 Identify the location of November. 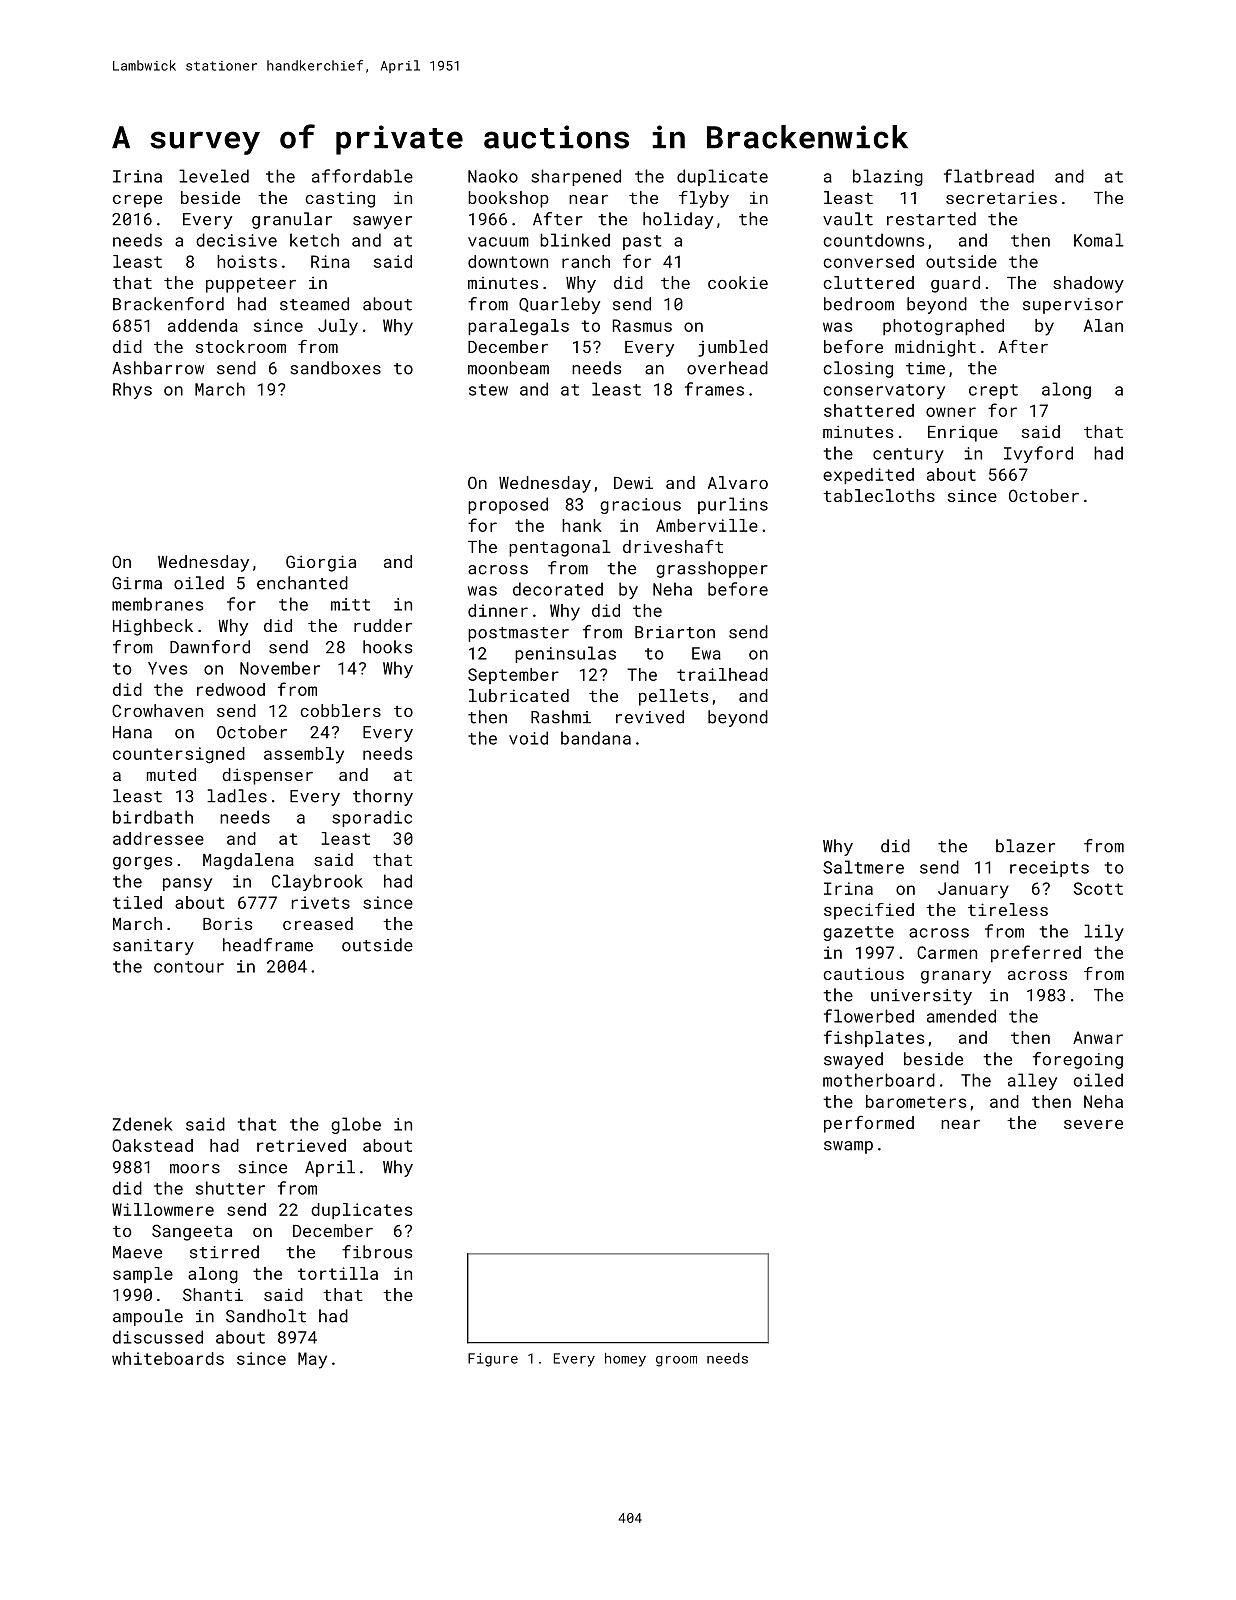
(280, 668).
